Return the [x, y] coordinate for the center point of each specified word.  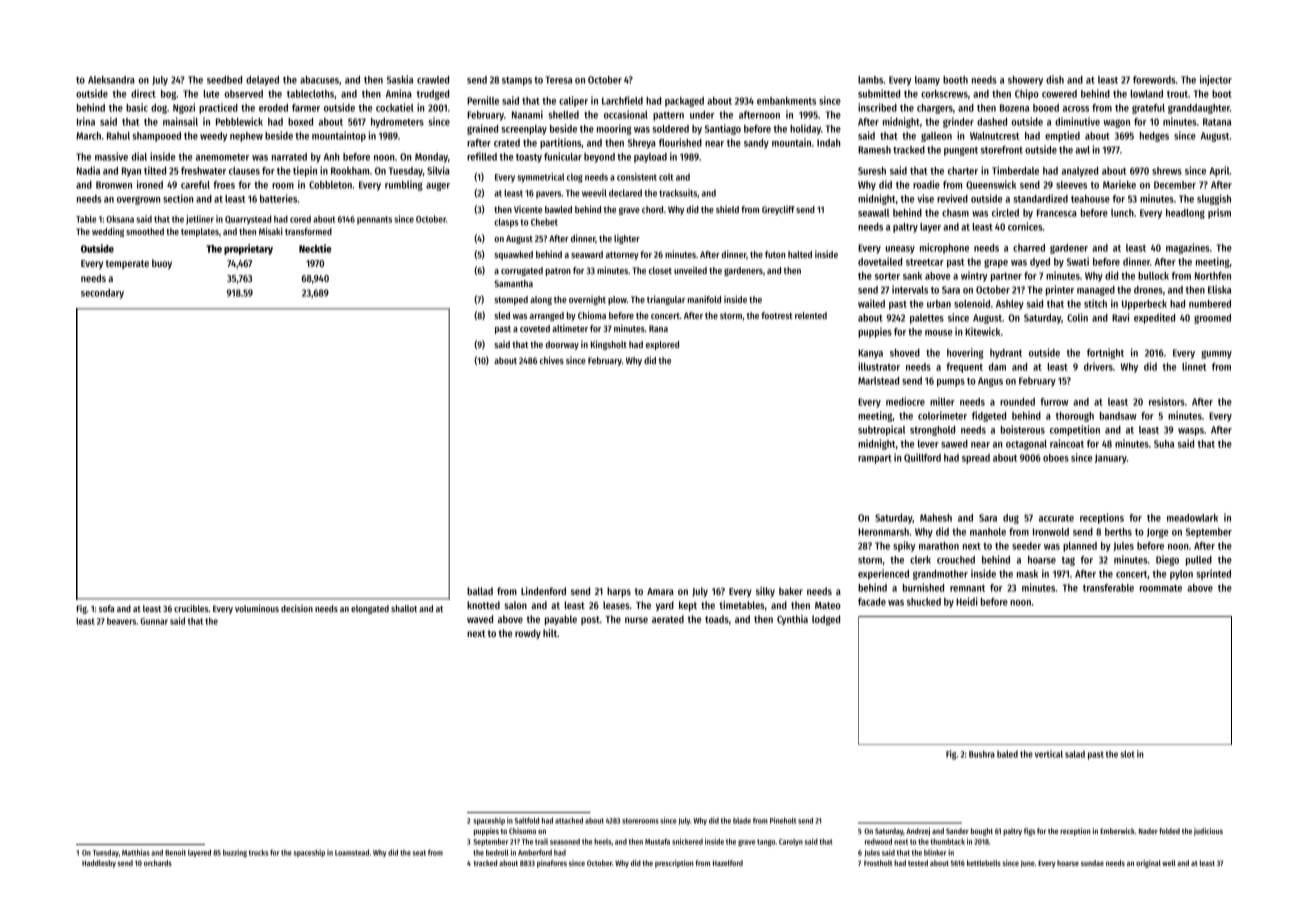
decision [297, 608]
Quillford [922, 458]
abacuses [319, 80]
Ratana [1217, 122]
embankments [786, 101]
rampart [875, 459]
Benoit [175, 852]
